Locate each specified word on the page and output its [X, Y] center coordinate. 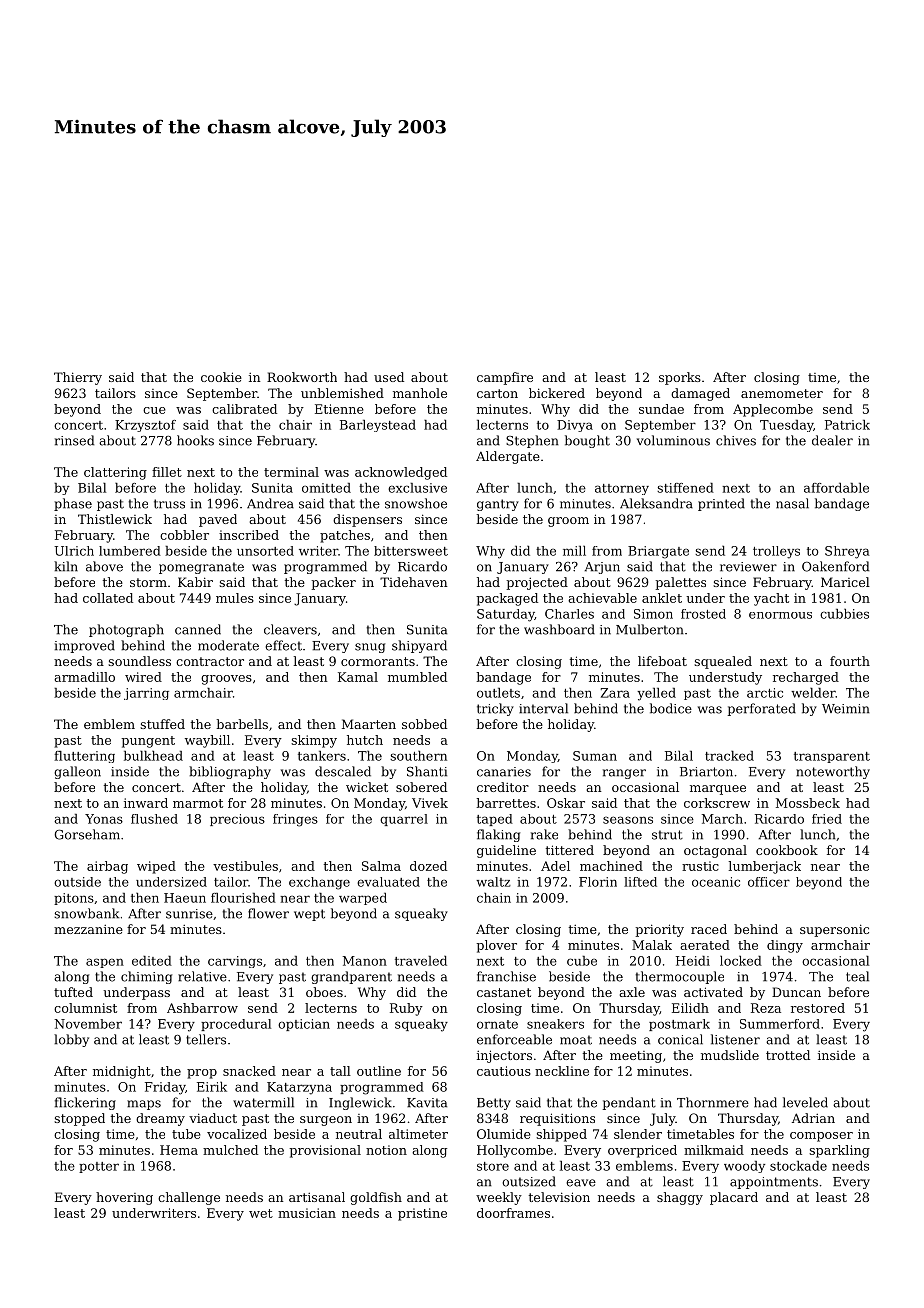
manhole [420, 393]
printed [721, 504]
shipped [561, 1135]
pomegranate [201, 568]
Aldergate [508, 457]
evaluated [388, 882]
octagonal [715, 851]
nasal [792, 503]
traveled [421, 961]
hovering [124, 1198]
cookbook [787, 850]
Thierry [78, 378]
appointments [774, 1183]
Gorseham [87, 834]
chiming [146, 977]
